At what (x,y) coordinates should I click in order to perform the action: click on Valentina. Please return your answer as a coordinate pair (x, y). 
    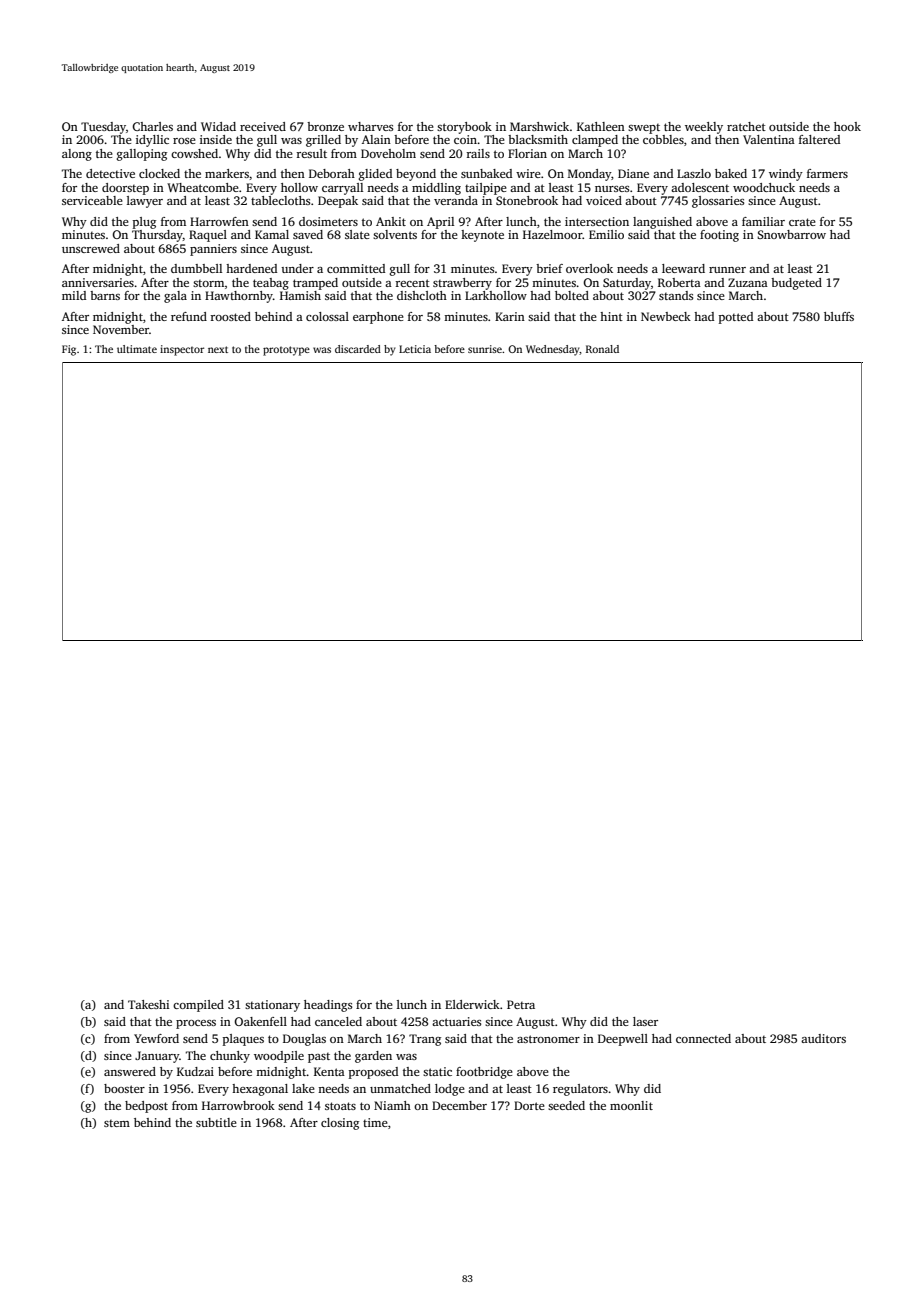
    Looking at the image, I should click on (769, 139).
